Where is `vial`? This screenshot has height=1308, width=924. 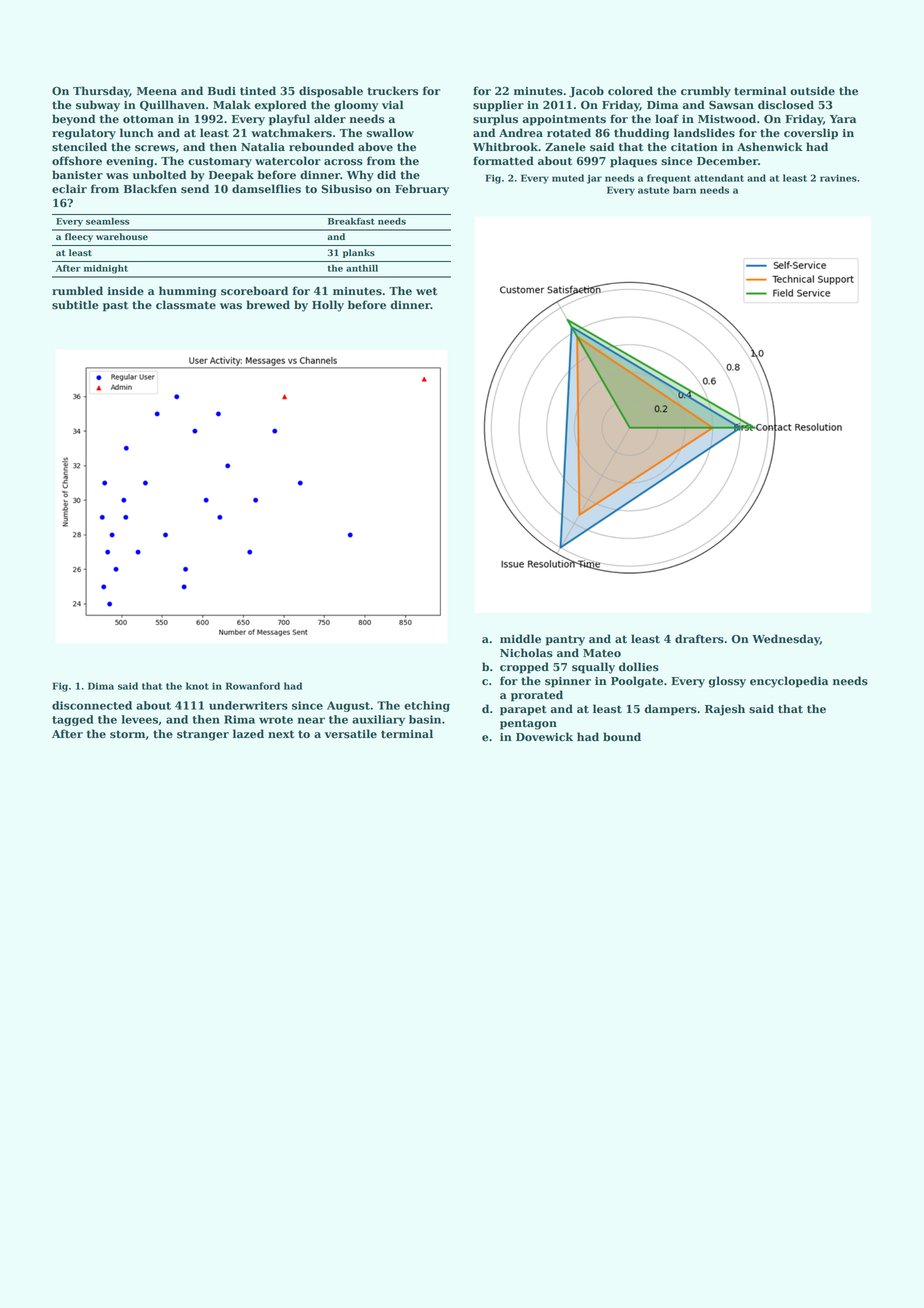 vial is located at coordinates (392, 104).
